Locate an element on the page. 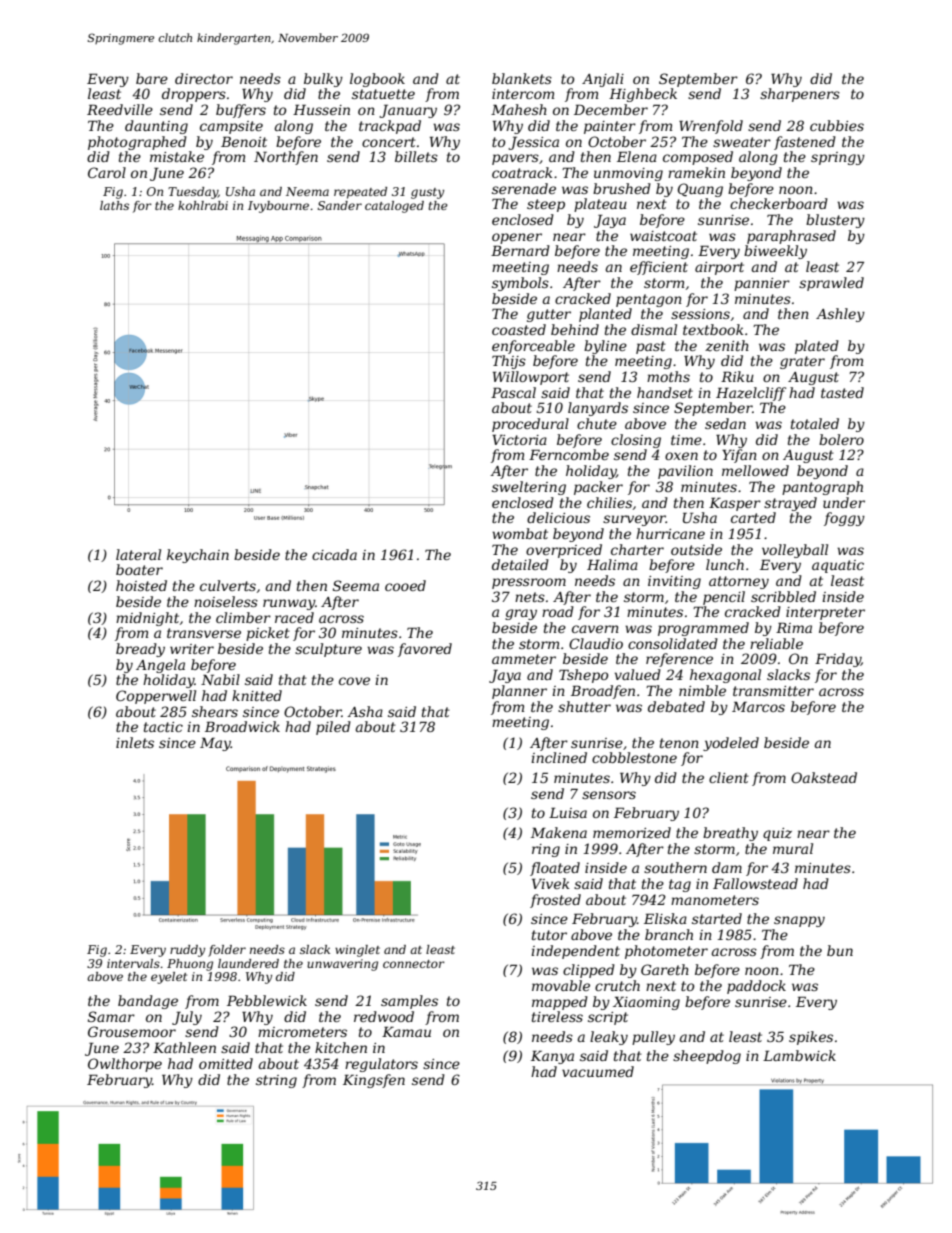  sheepdog is located at coordinates (707, 1057).
